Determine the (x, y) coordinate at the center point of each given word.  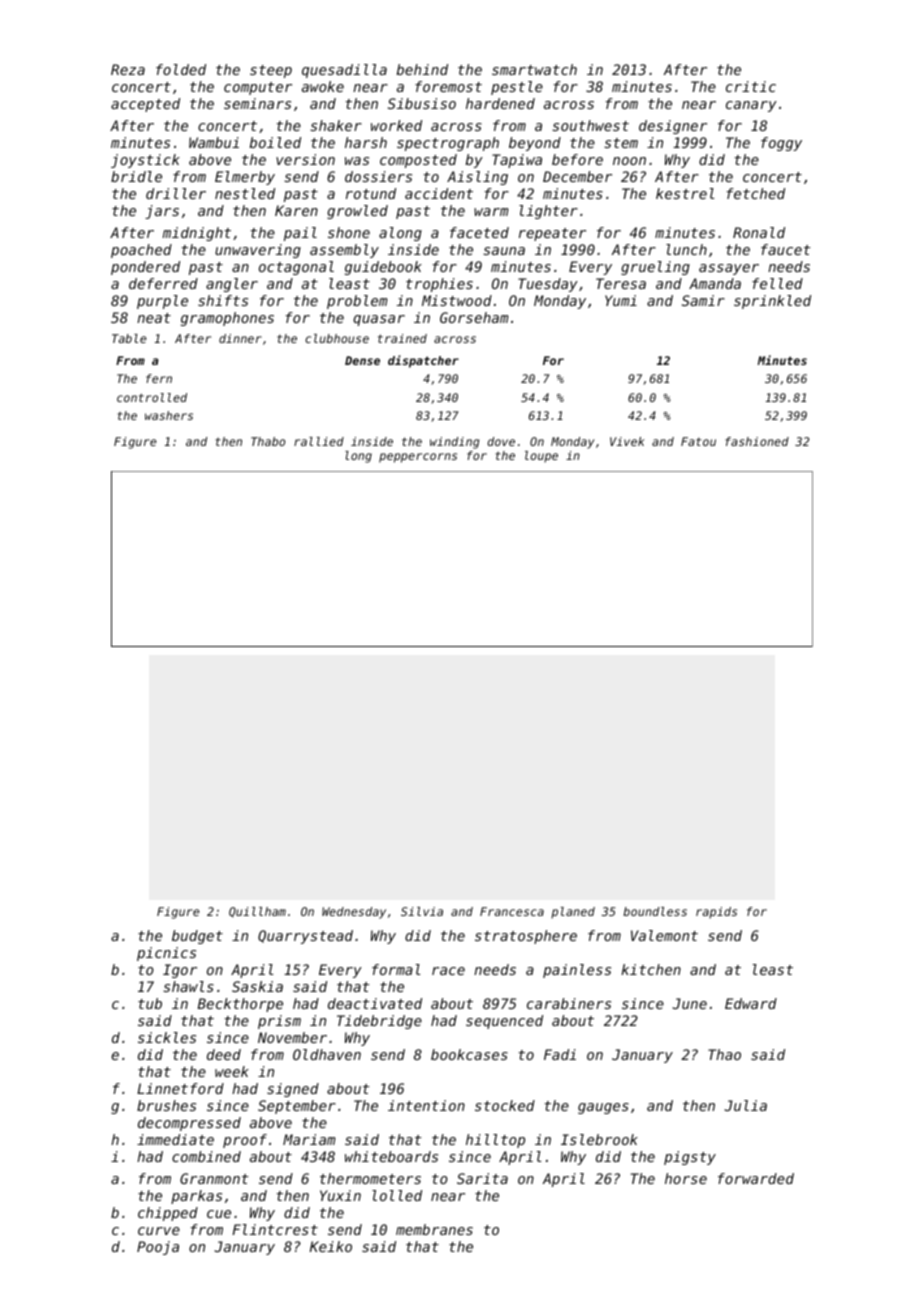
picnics (166, 954)
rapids (716, 913)
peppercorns (418, 458)
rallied (319, 441)
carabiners (569, 1003)
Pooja (158, 1248)
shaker (336, 125)
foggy (781, 144)
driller (176, 193)
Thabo (268, 441)
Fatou (698, 441)
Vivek (627, 441)
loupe (541, 457)
